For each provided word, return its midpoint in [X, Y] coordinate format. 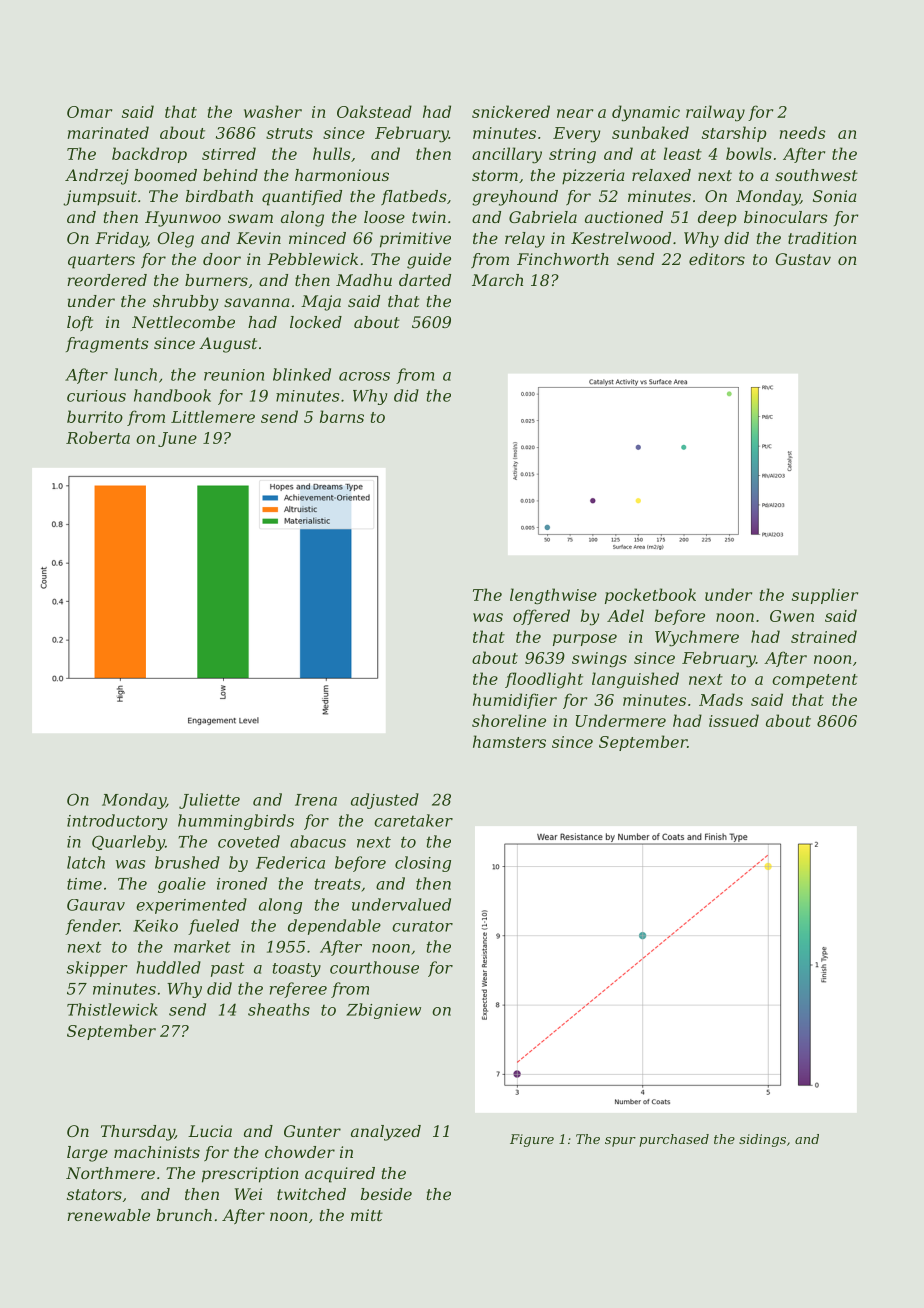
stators [94, 1194]
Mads [721, 699]
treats [338, 884]
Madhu [364, 280]
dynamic [646, 113]
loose [384, 217]
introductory [117, 822]
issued [734, 720]
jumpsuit [100, 198]
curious [96, 396]
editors [717, 259]
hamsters [509, 741]
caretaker [413, 820]
